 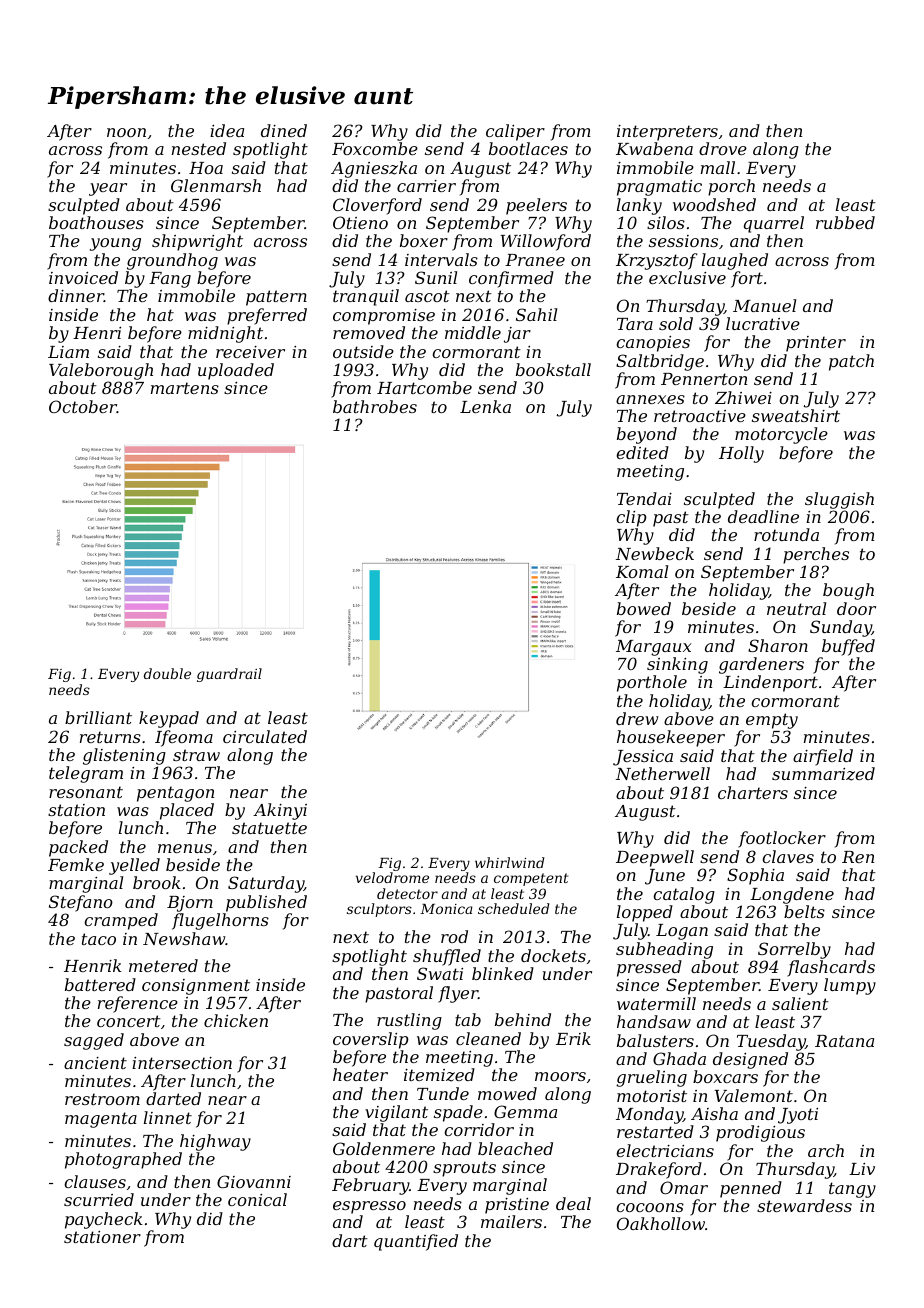 I want to click on martens, so click(x=185, y=388).
